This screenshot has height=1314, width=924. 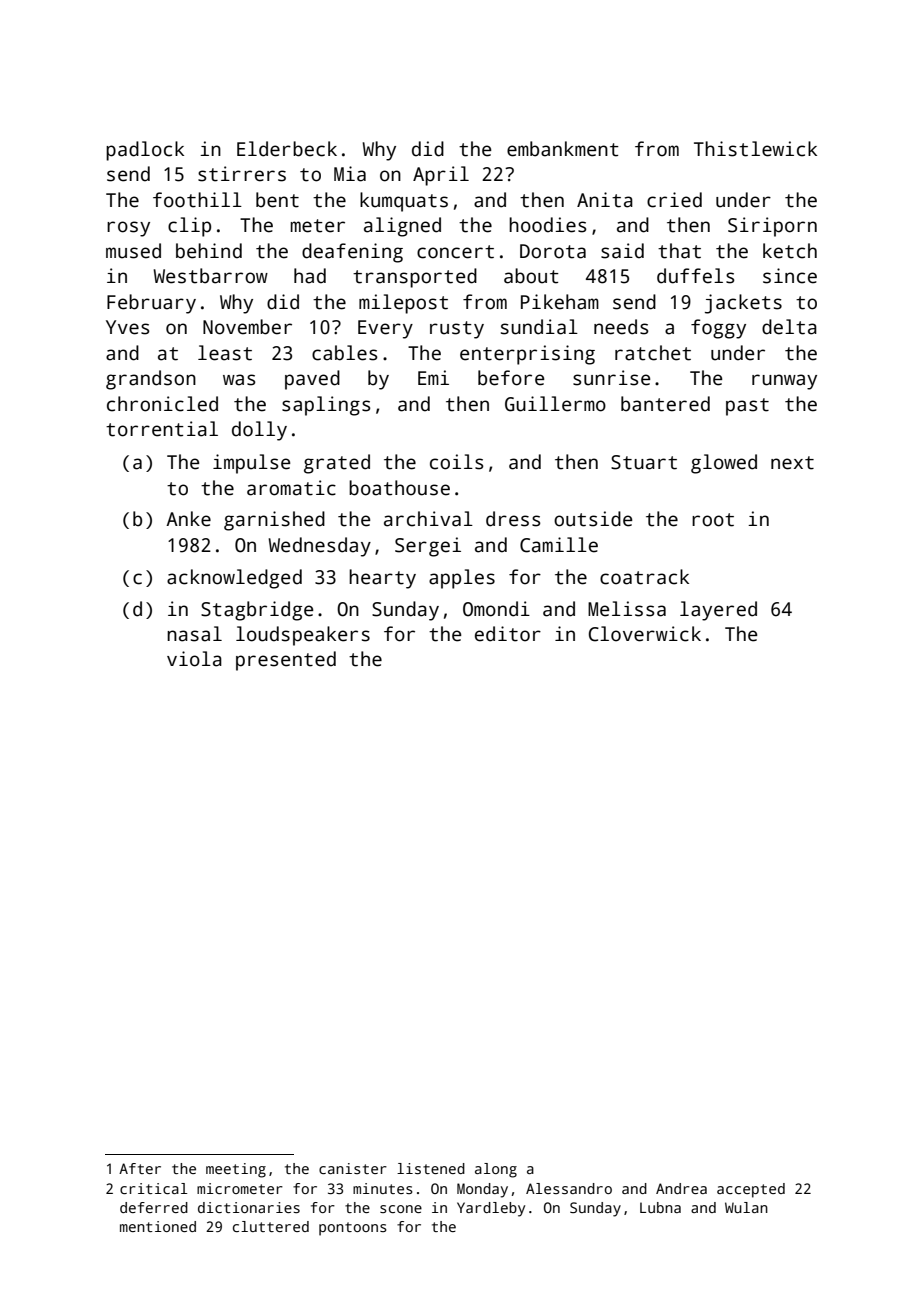 I want to click on embankment, so click(x=563, y=149).
